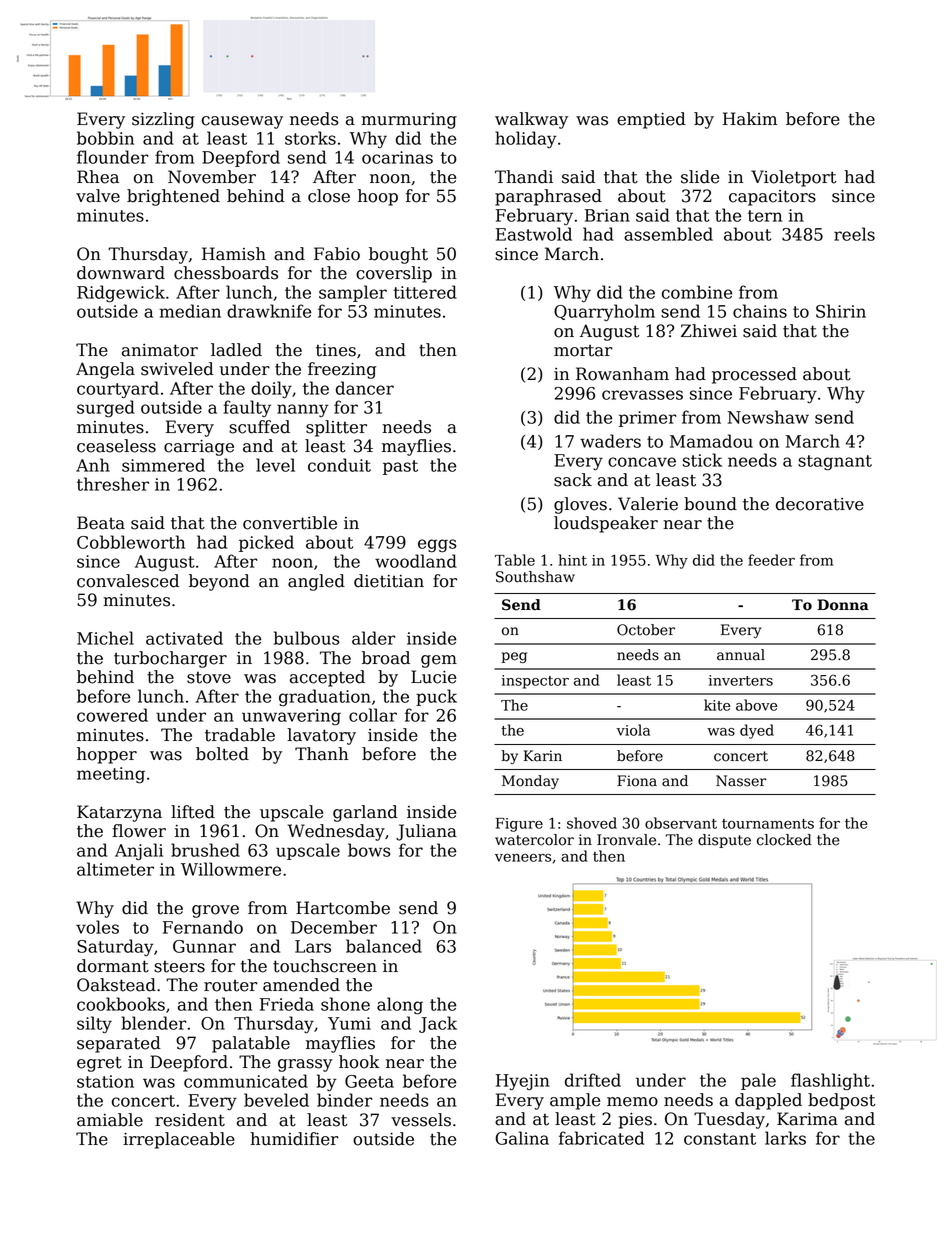 The width and height of the screenshot is (952, 1233). What do you see at coordinates (522, 1138) in the screenshot?
I see `Galina` at bounding box center [522, 1138].
